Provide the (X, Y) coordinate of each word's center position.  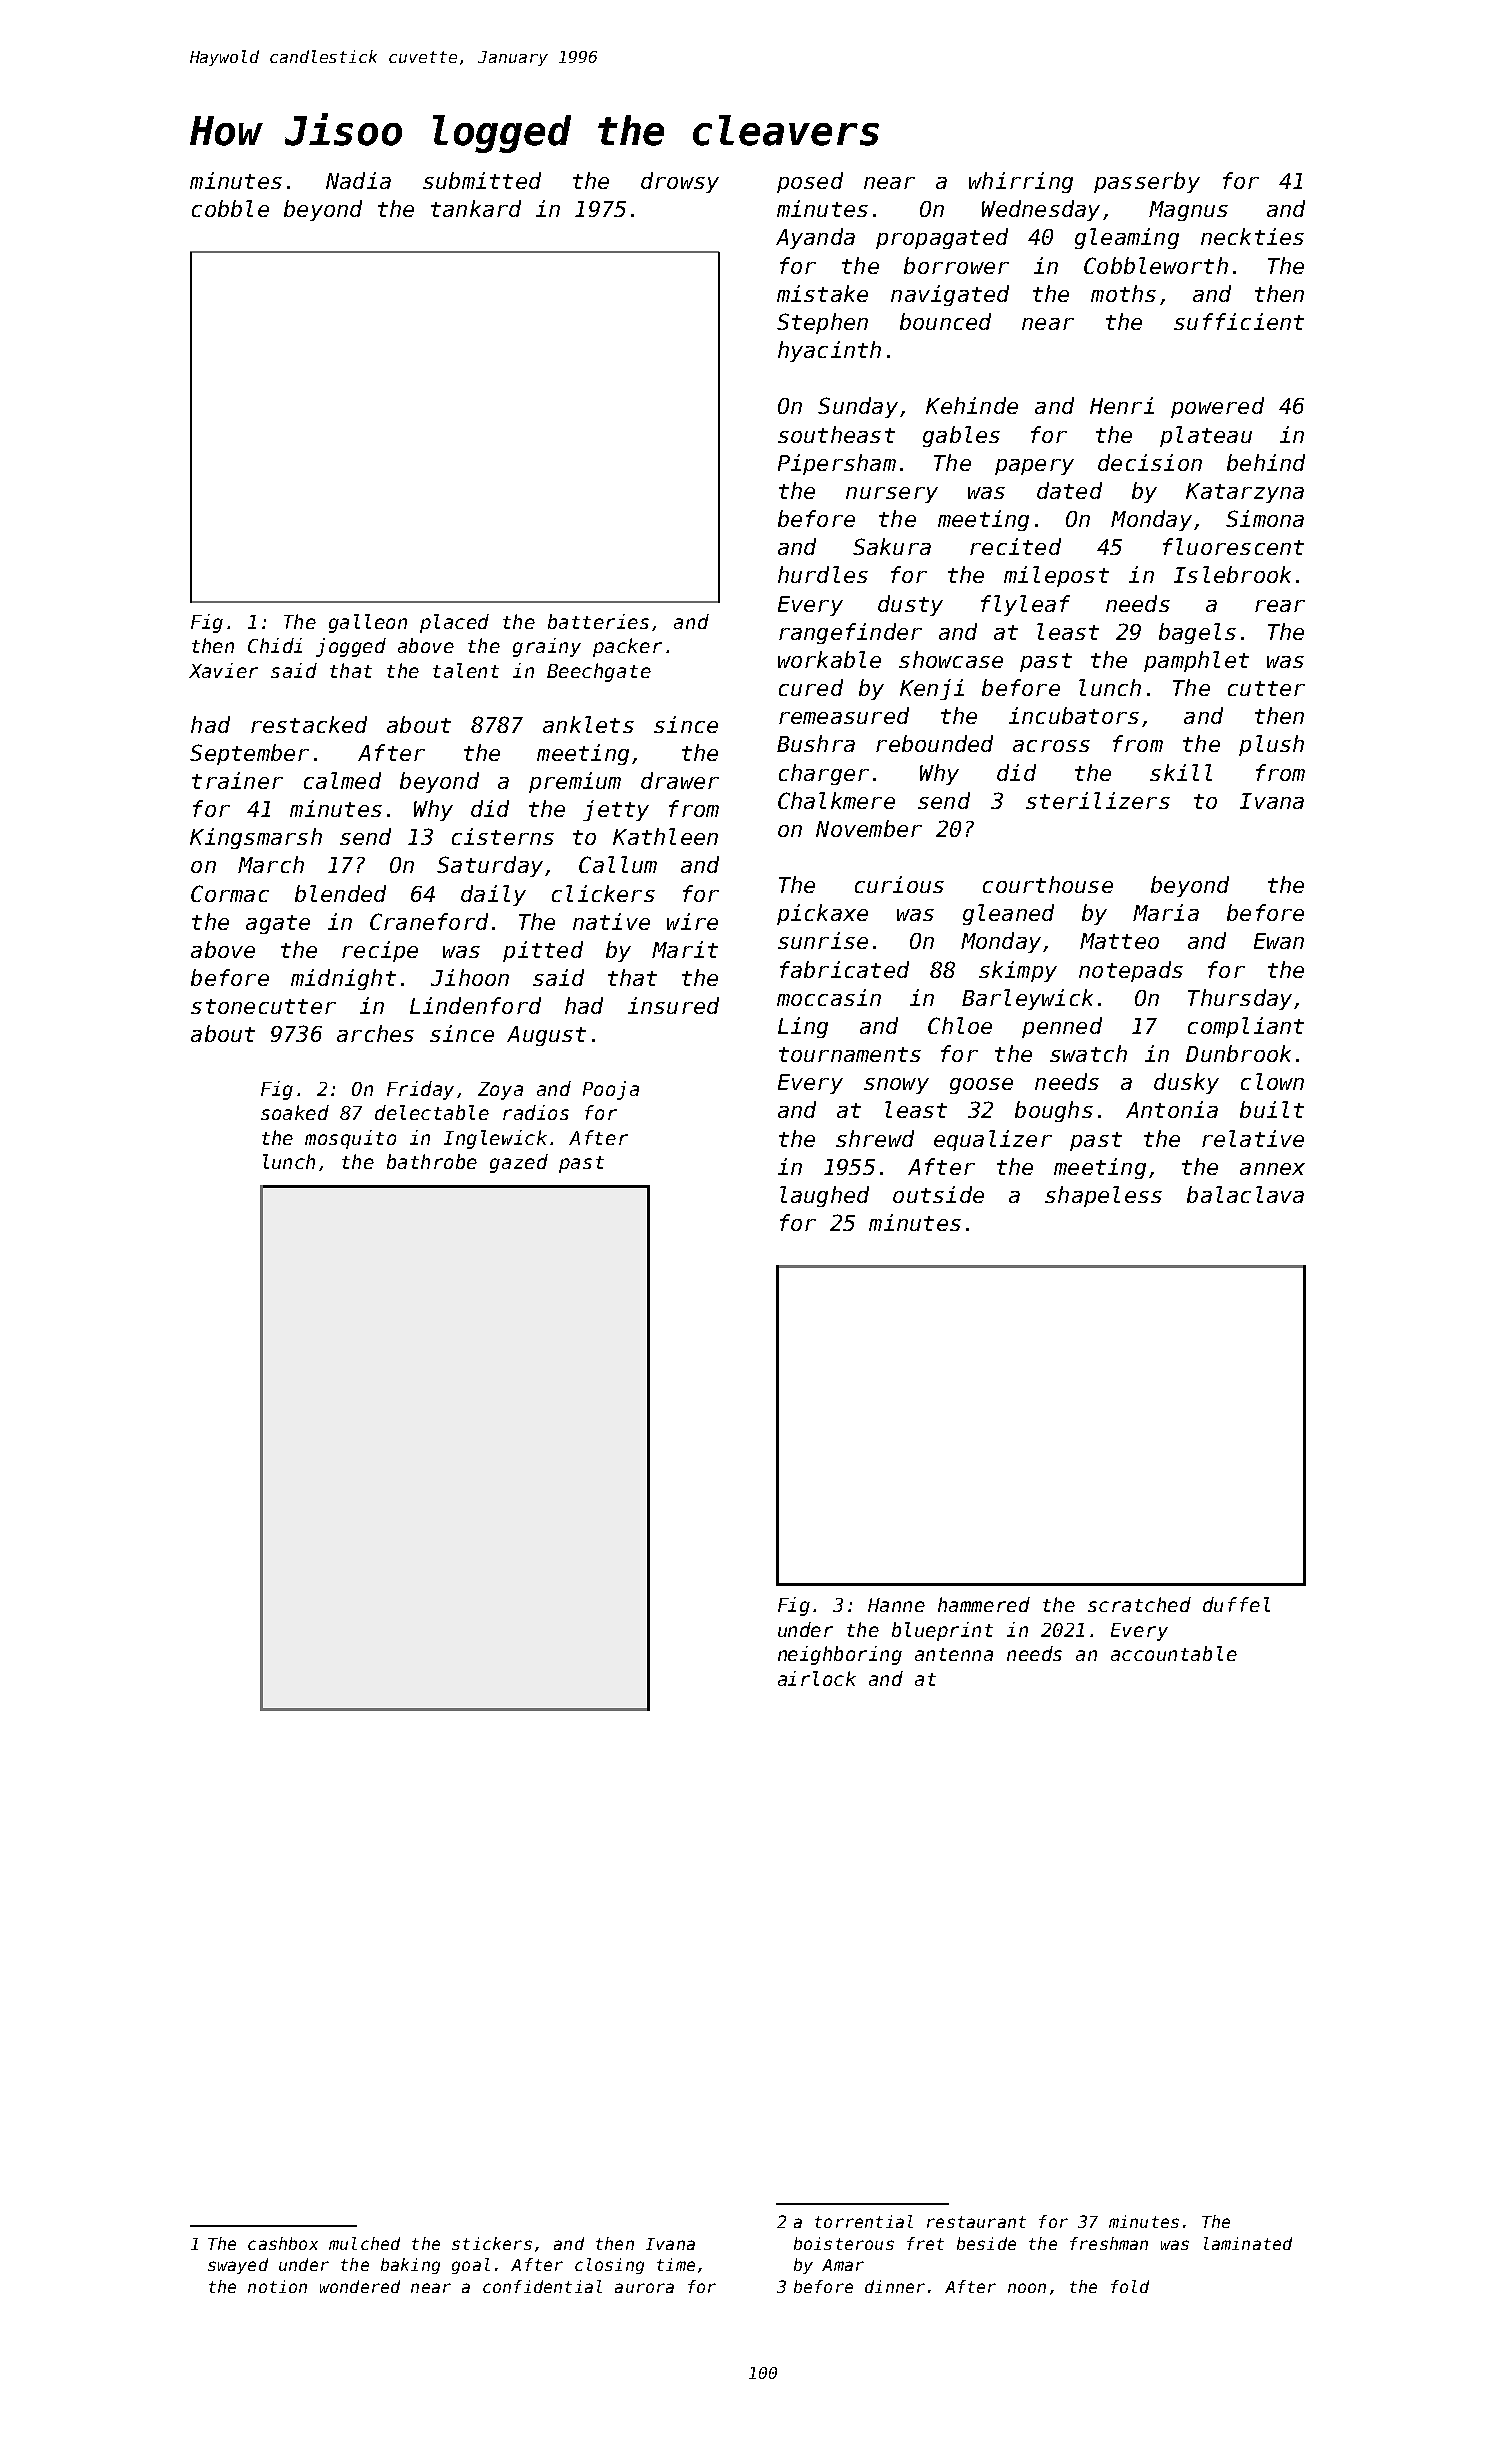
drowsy (680, 182)
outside (938, 1194)
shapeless (1103, 1196)
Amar (843, 2265)
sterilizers (1098, 800)
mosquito (350, 1139)
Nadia (358, 180)
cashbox (283, 2243)
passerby (1147, 182)
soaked (295, 1112)
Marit (685, 949)
